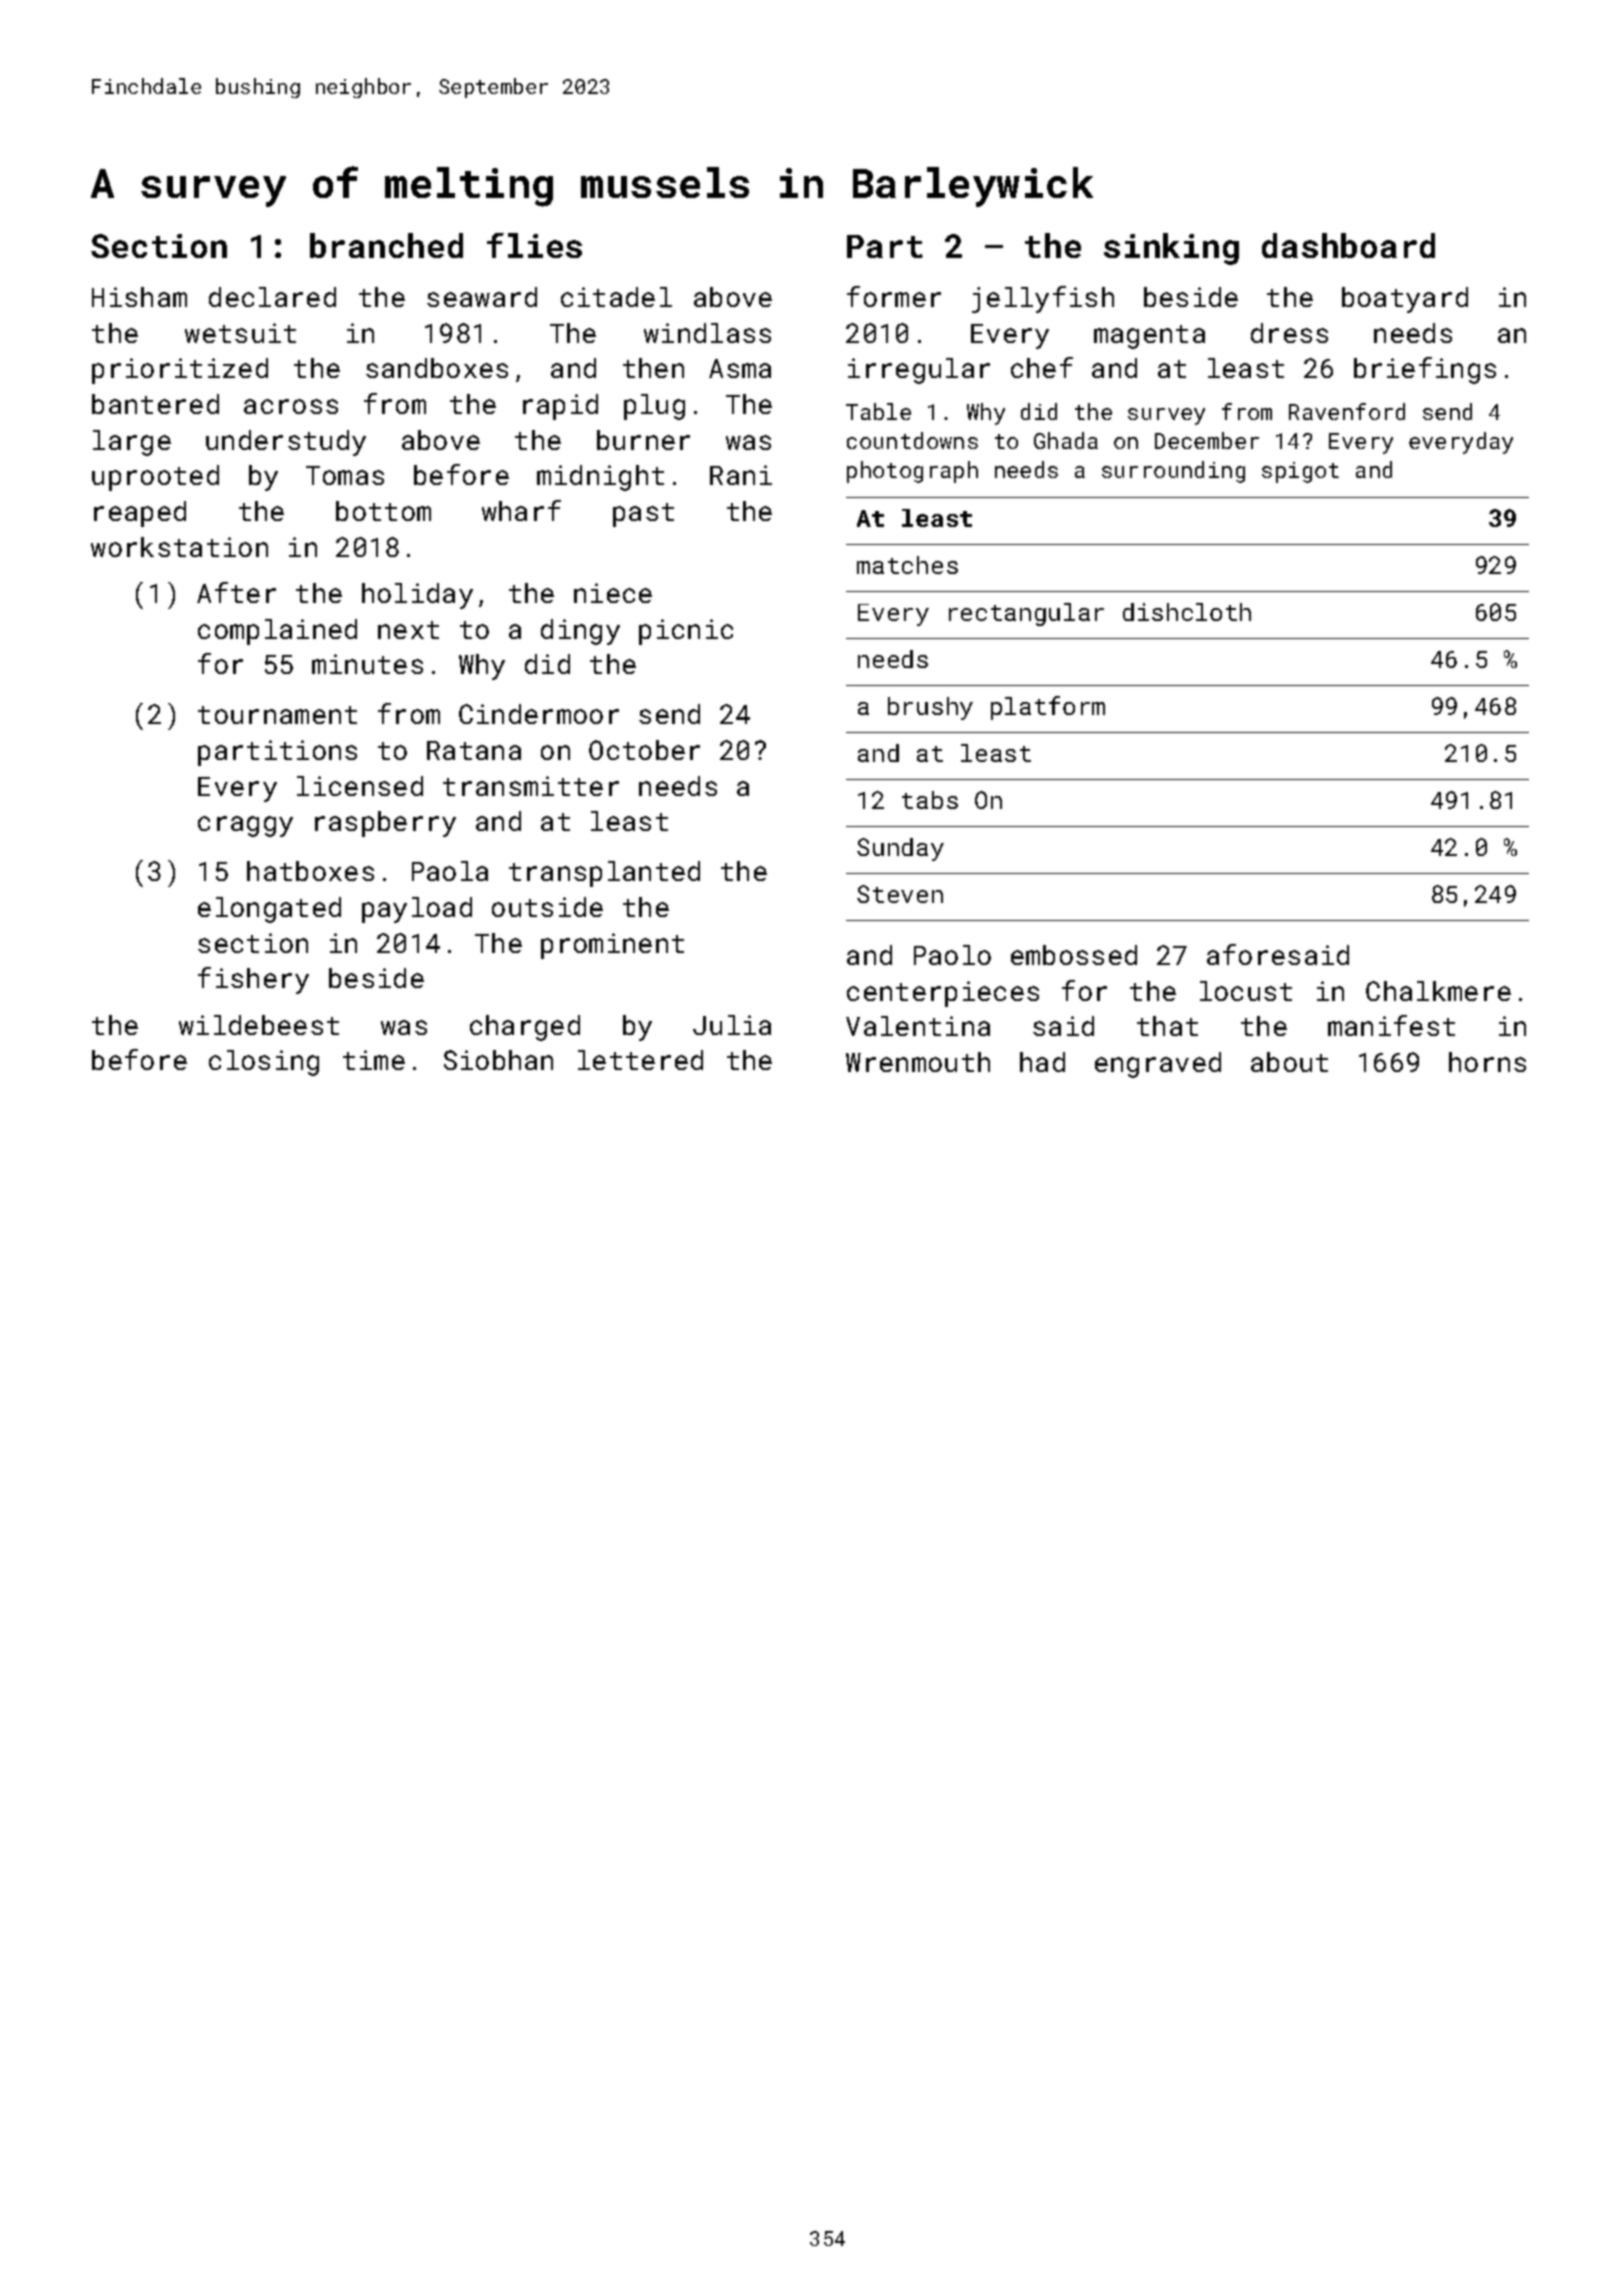  Describe the element at coordinates (386, 245) in the document. I see `branched` at that location.
